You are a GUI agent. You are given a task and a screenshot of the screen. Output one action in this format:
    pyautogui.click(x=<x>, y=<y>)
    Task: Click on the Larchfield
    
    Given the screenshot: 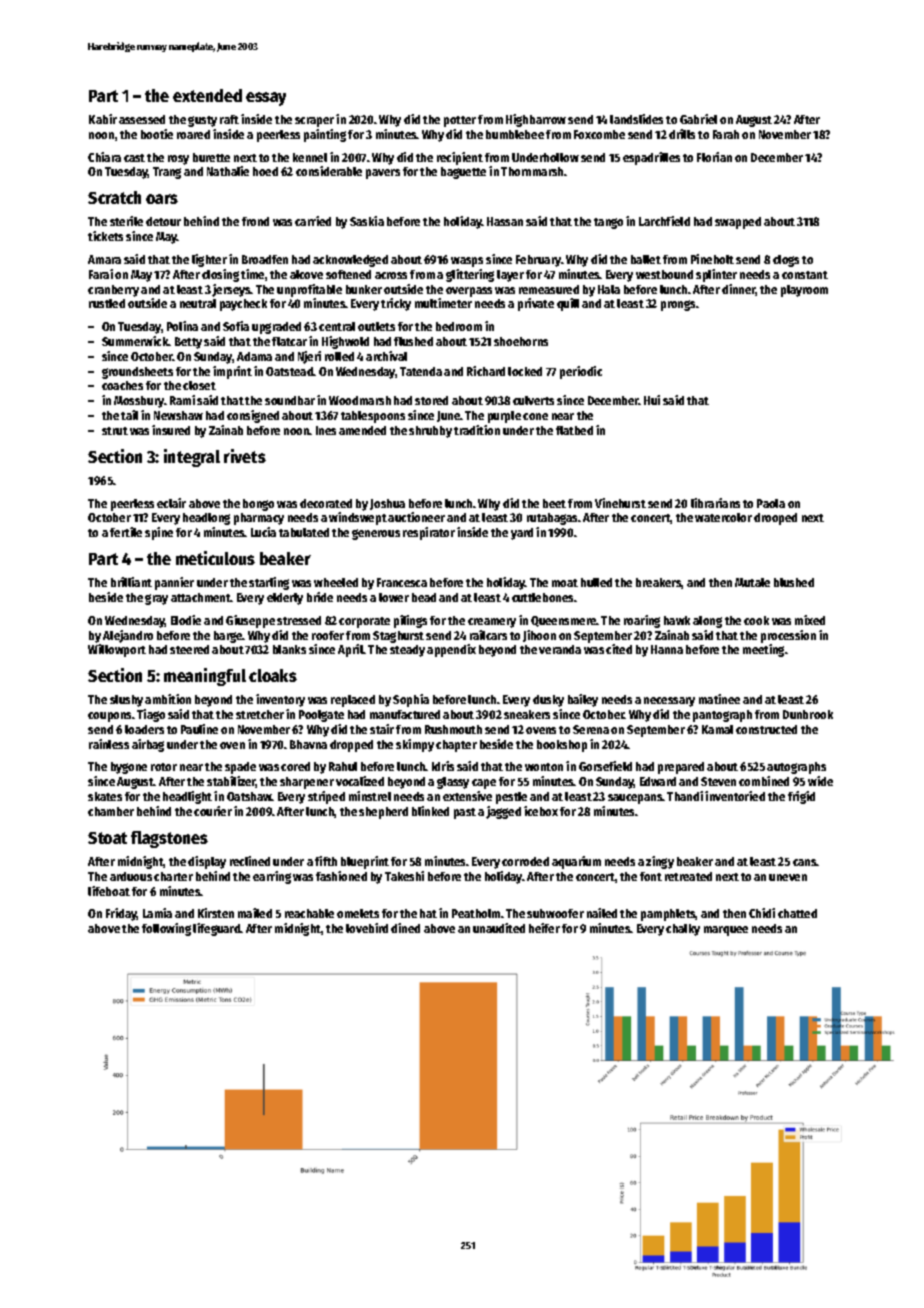 What is the action you would take?
    pyautogui.click(x=664, y=221)
